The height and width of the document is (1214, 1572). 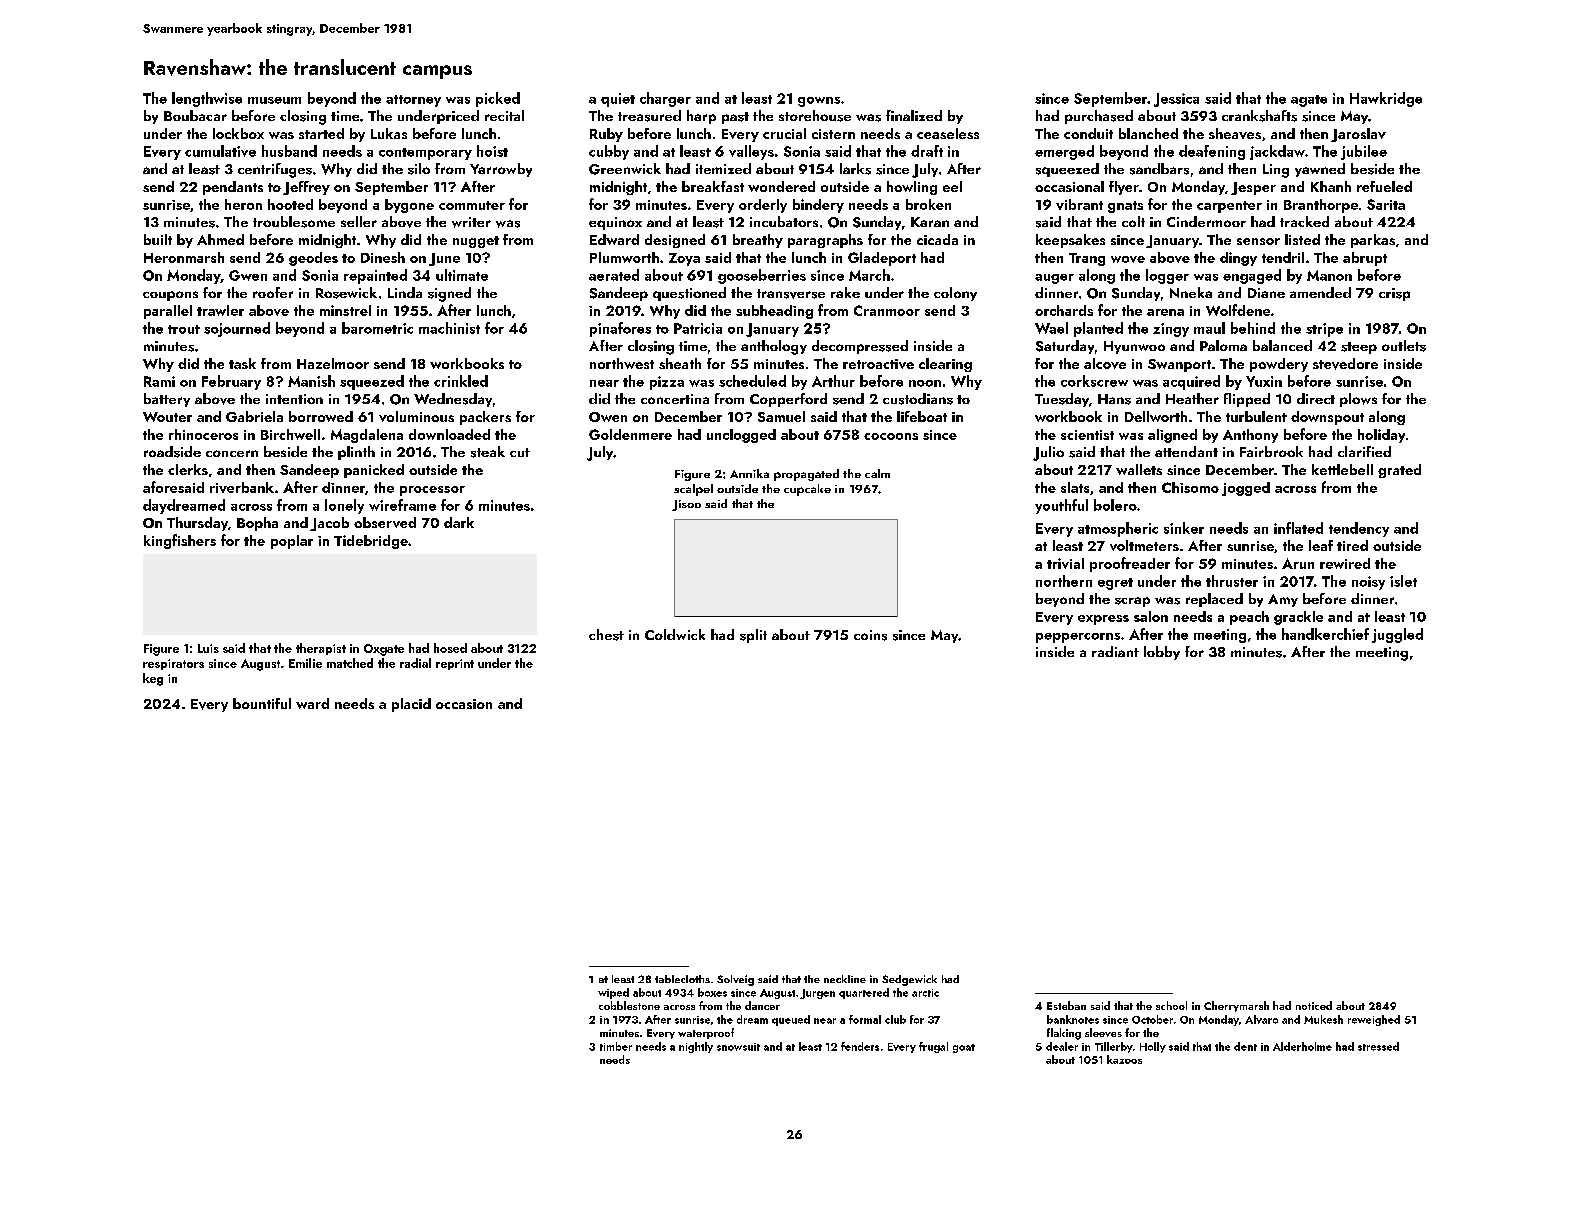 I want to click on holiday, so click(x=1381, y=436).
